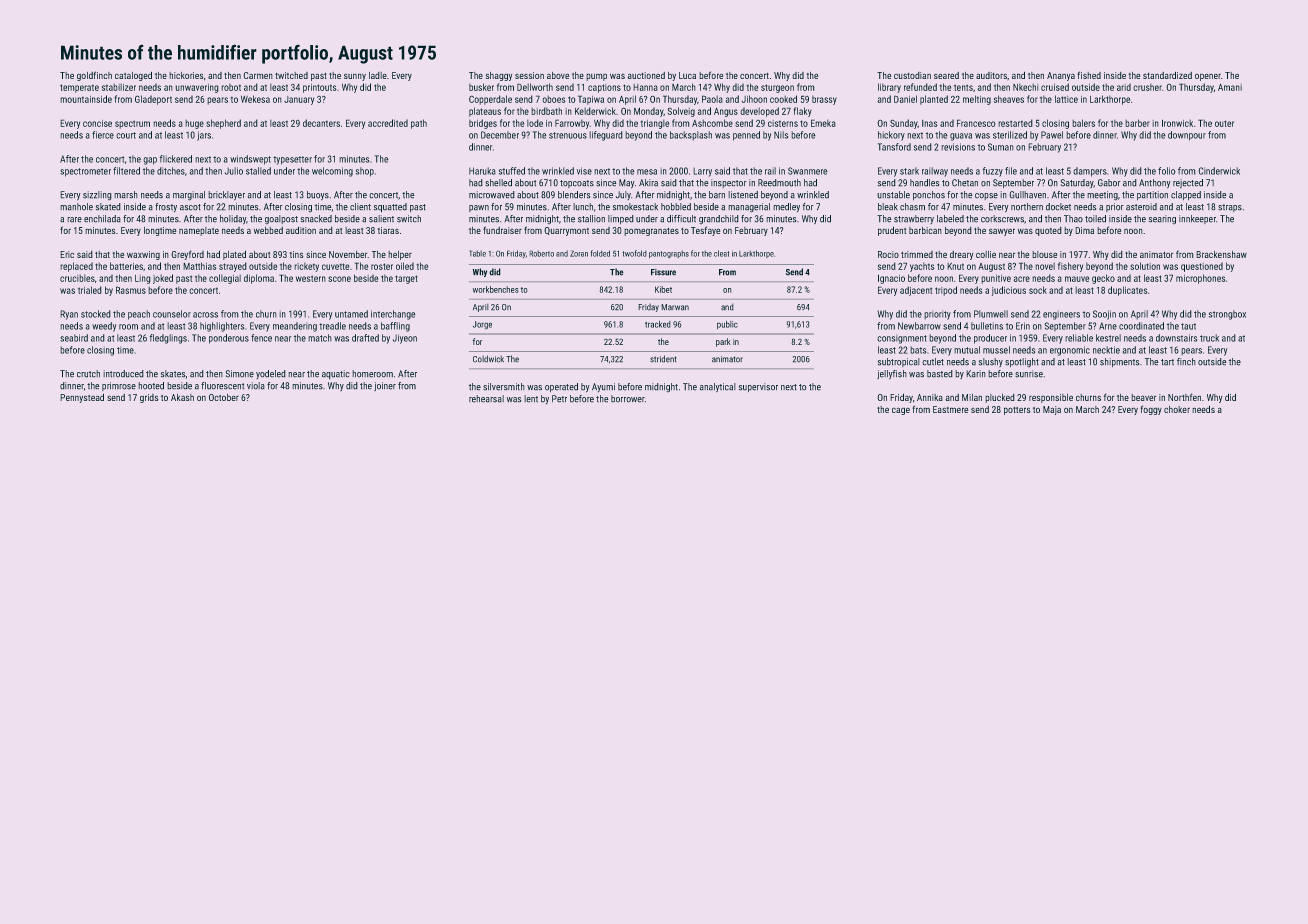 The width and height of the document is (1308, 924). I want to click on Saturday, so click(1077, 183).
